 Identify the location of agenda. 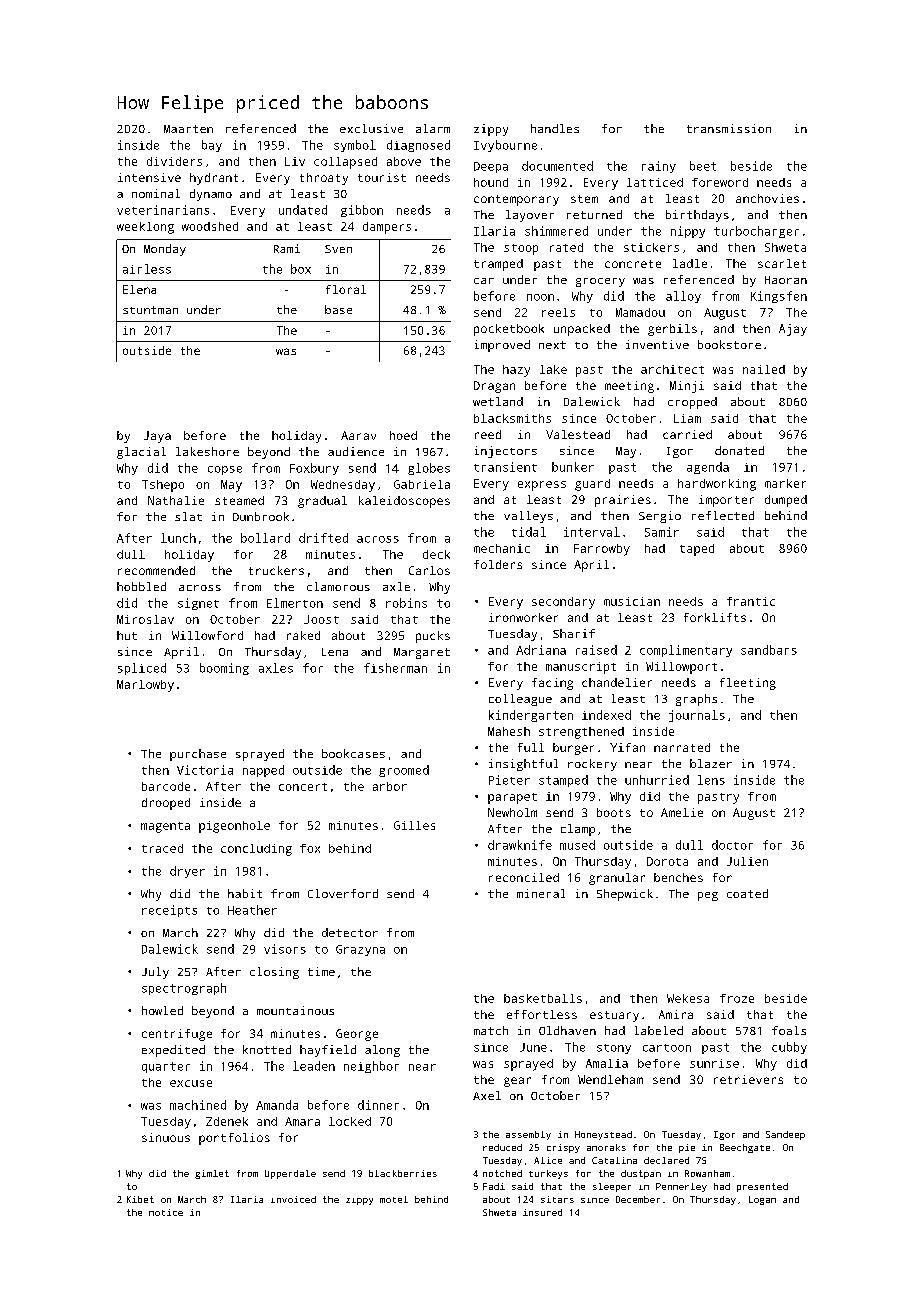
(708, 468).
